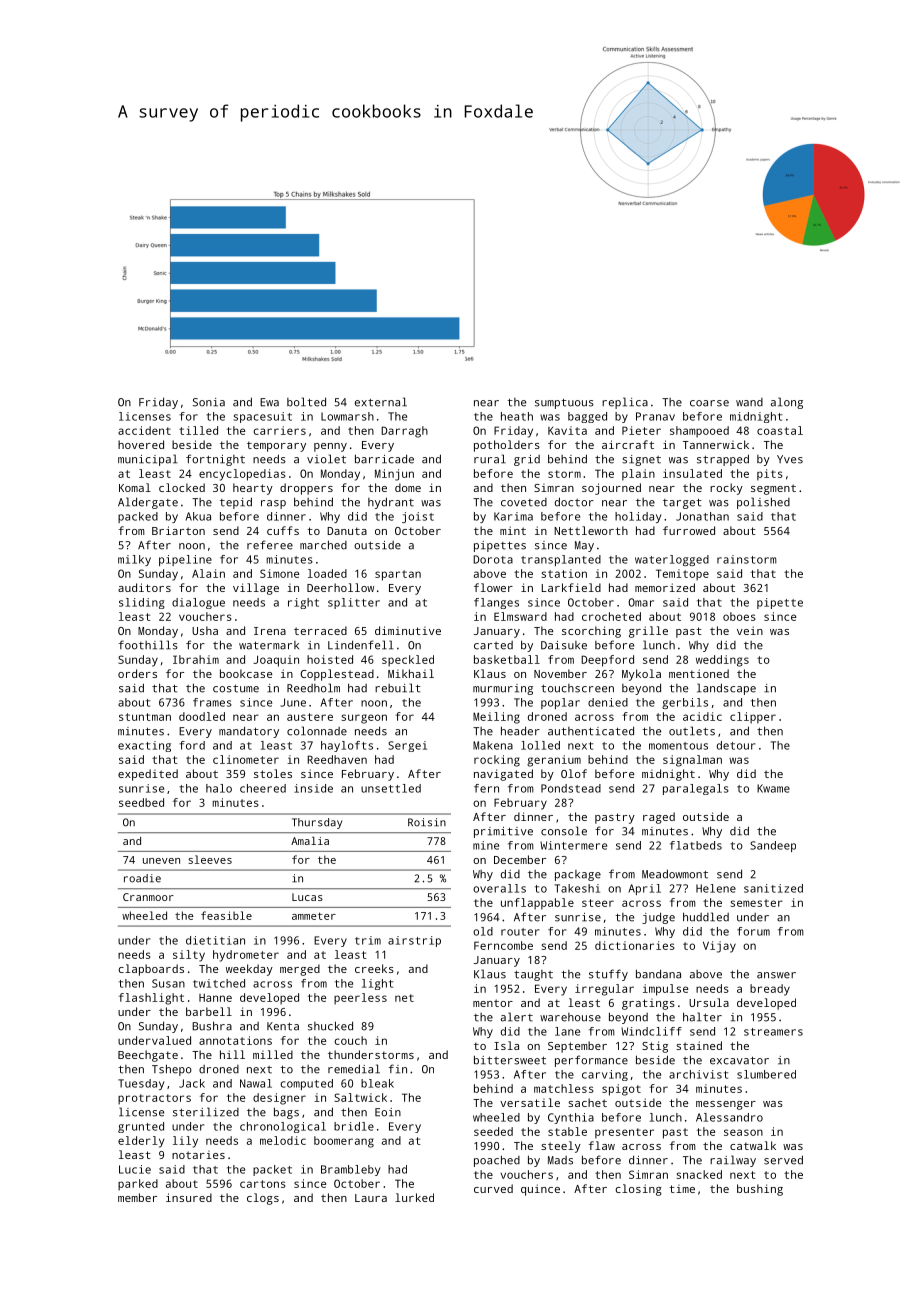 The width and height of the screenshot is (924, 1308). Describe the element at coordinates (749, 402) in the screenshot. I see `wand` at that location.
